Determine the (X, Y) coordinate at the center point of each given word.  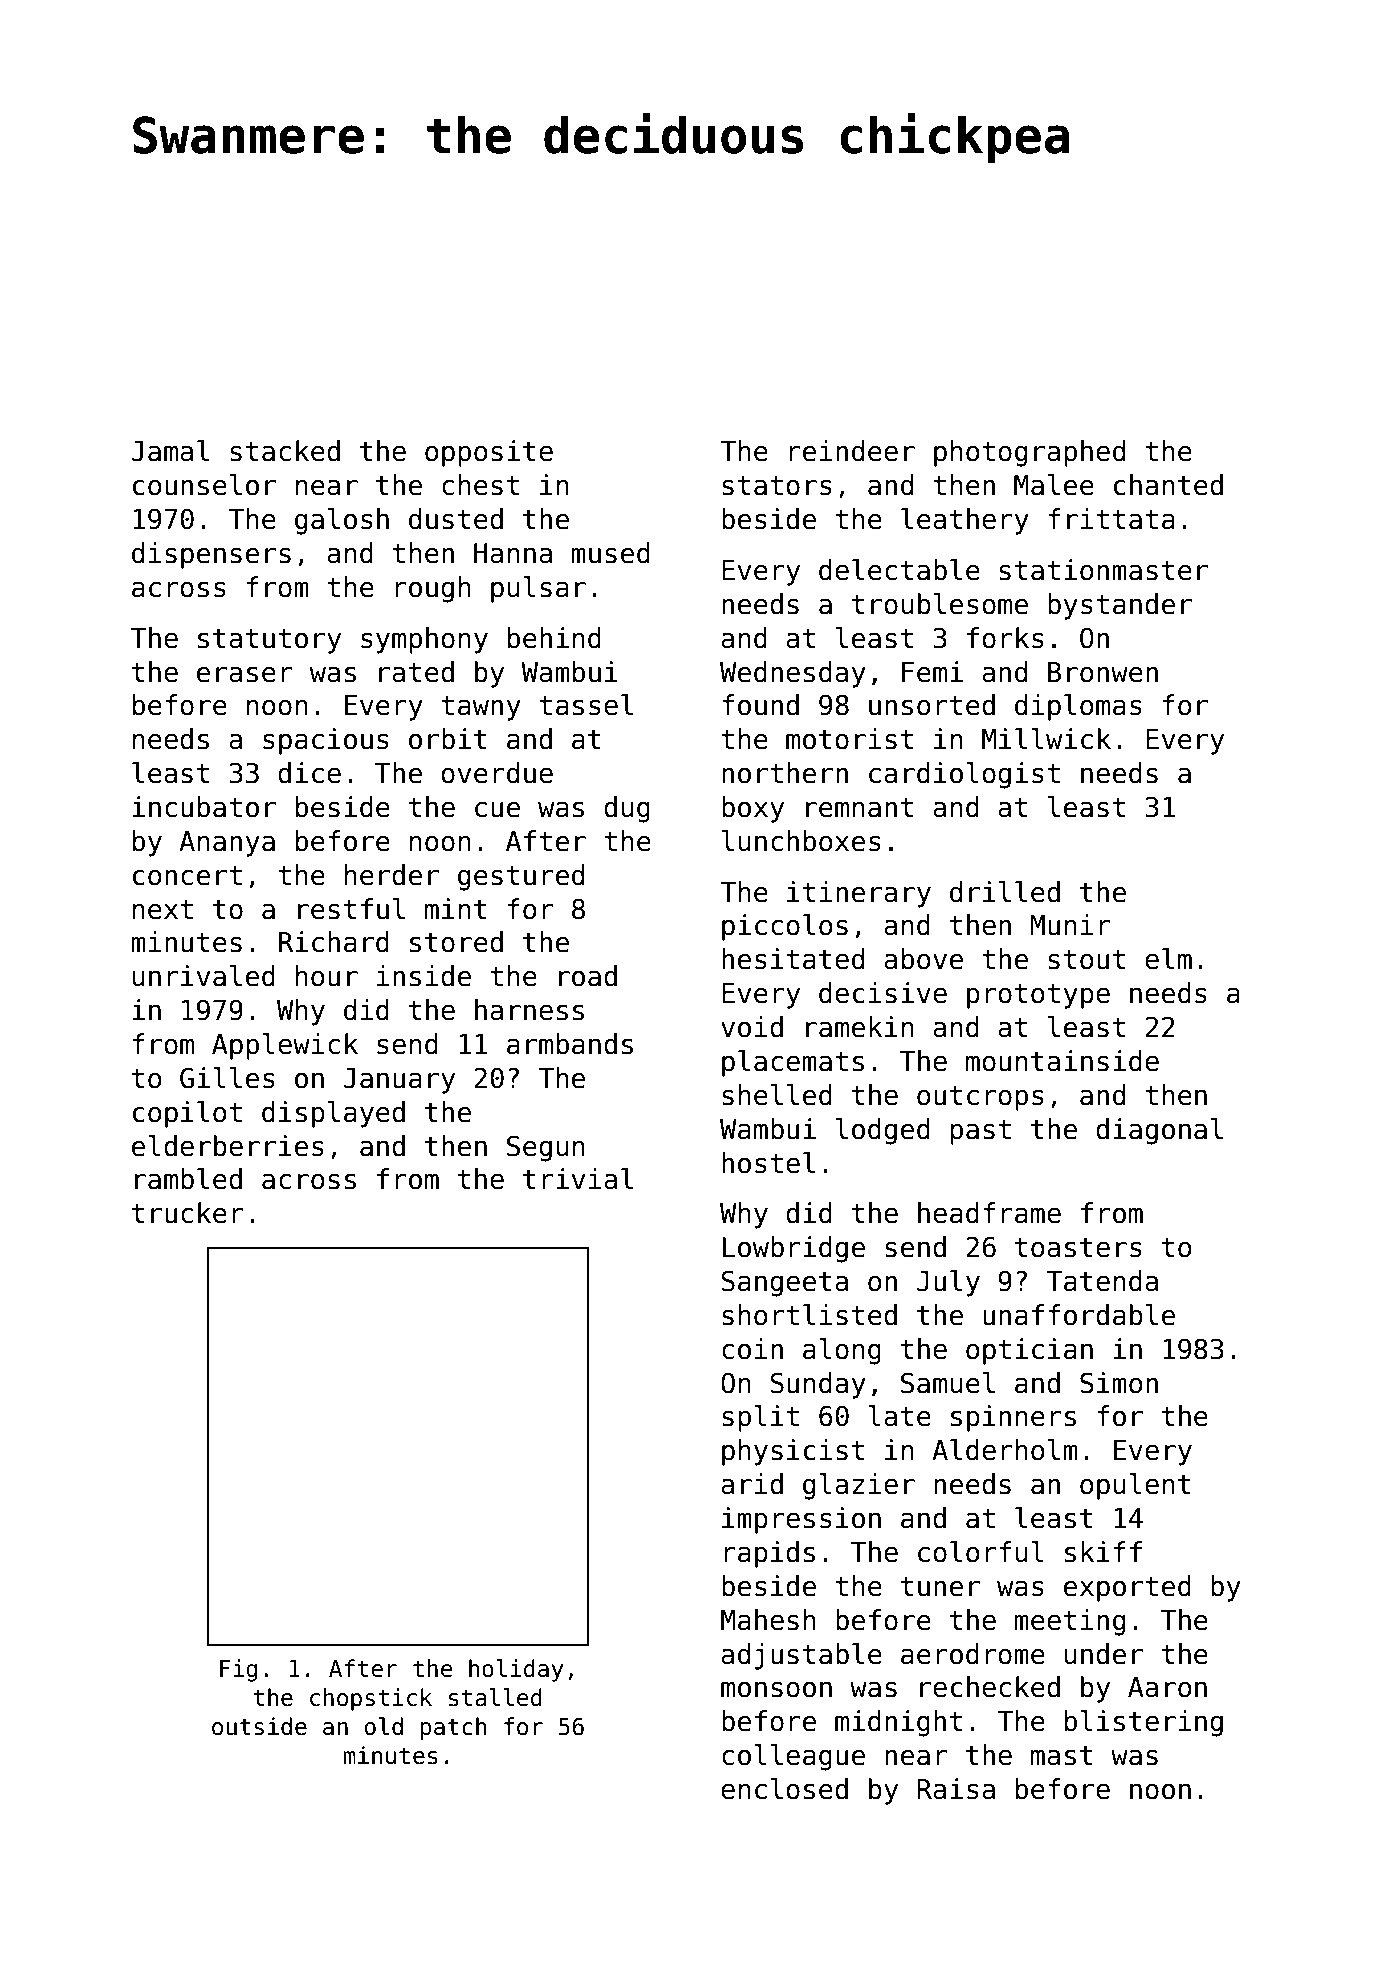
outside (259, 1726)
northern (785, 773)
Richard (334, 942)
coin (752, 1349)
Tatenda (1102, 1281)
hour (327, 976)
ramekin (860, 1027)
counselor (204, 485)
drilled (1005, 892)
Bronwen (1103, 672)
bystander (1120, 606)
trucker (188, 1213)
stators (777, 486)
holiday (516, 1670)
